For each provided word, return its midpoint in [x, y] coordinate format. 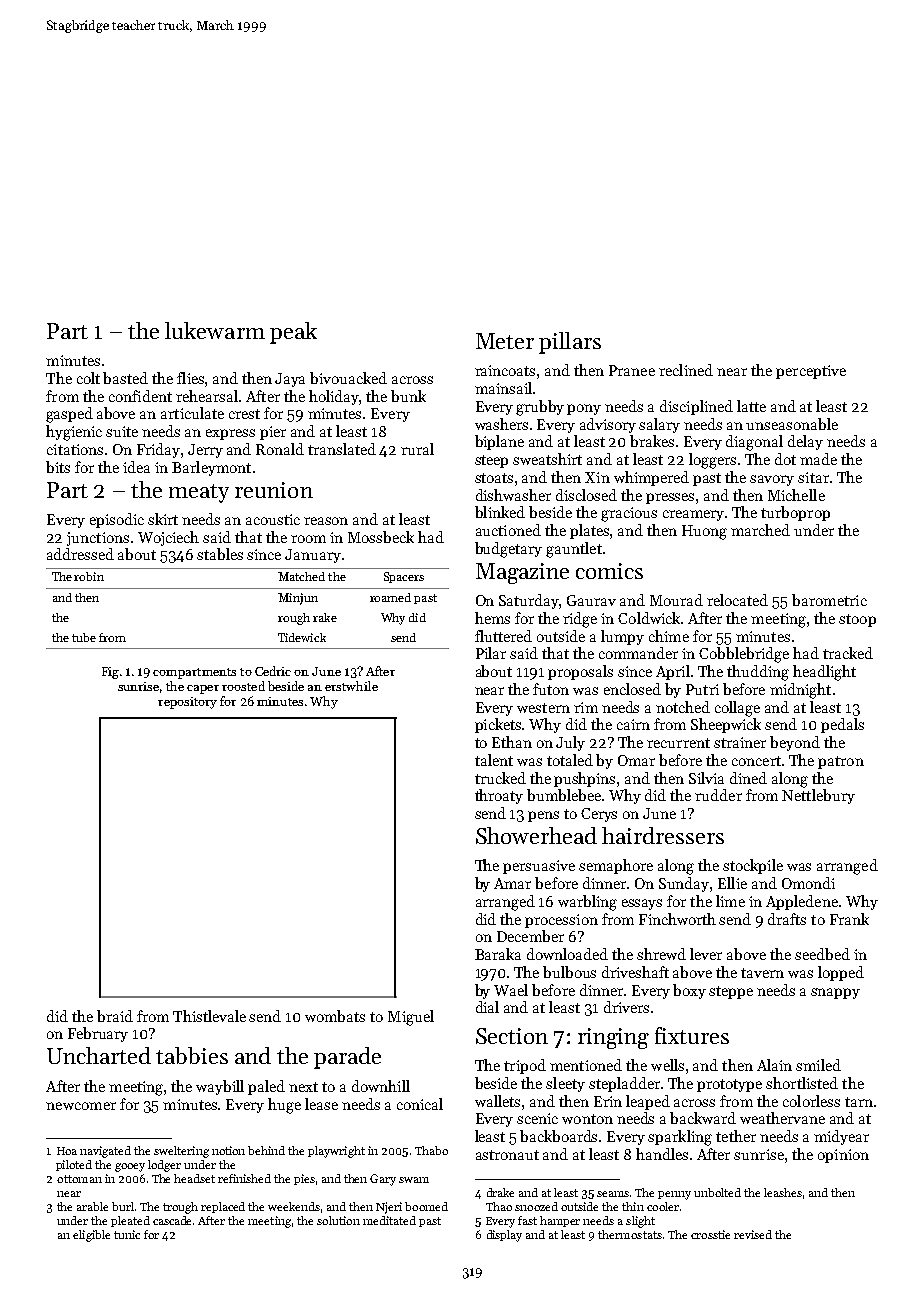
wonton [587, 1119]
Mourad [676, 600]
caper [203, 689]
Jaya [290, 380]
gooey [130, 1167]
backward [703, 1118]
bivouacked [348, 378]
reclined [686, 370]
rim [586, 707]
